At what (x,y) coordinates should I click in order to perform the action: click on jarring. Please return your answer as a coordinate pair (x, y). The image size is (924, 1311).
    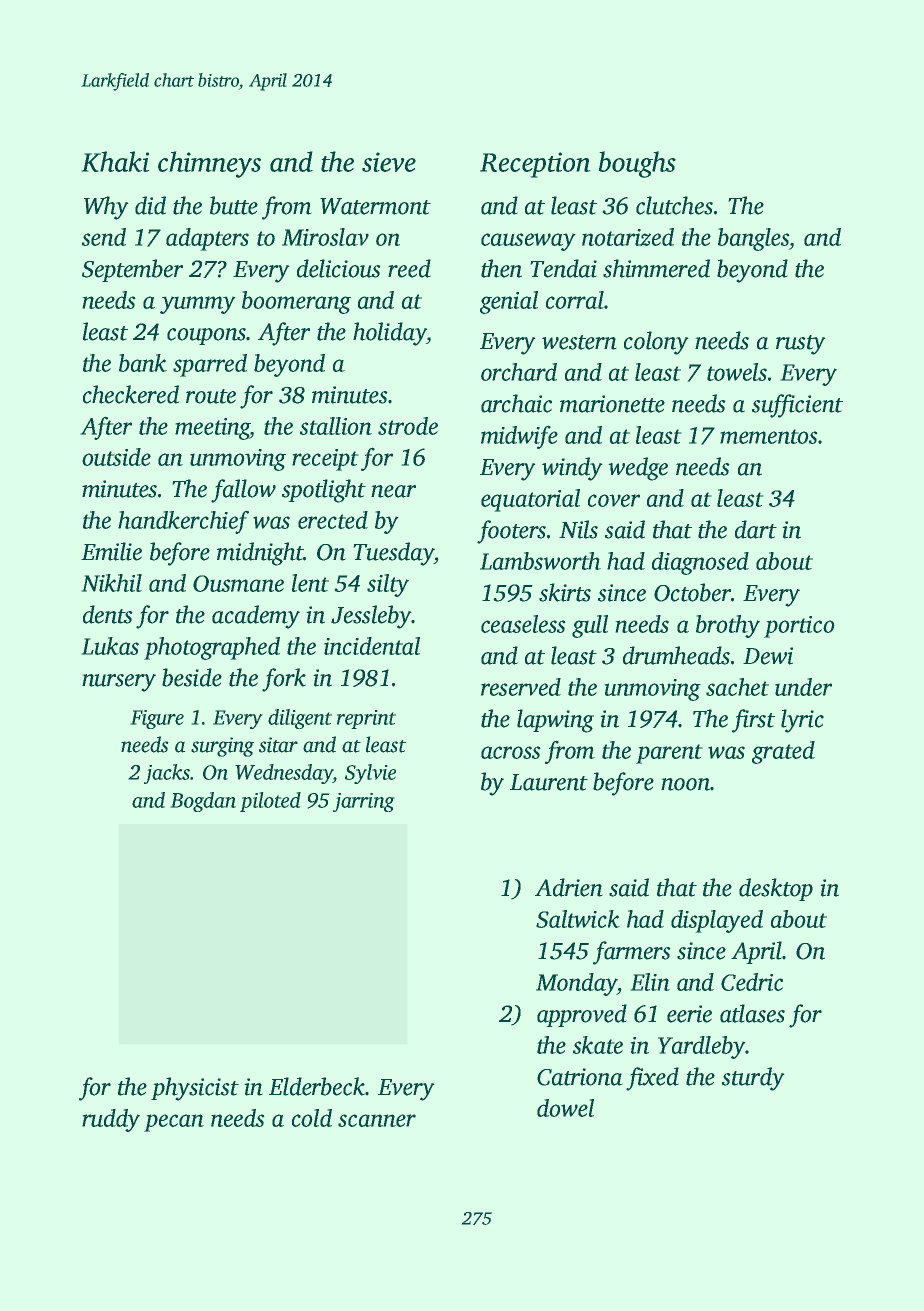
    Looking at the image, I should click on (363, 802).
